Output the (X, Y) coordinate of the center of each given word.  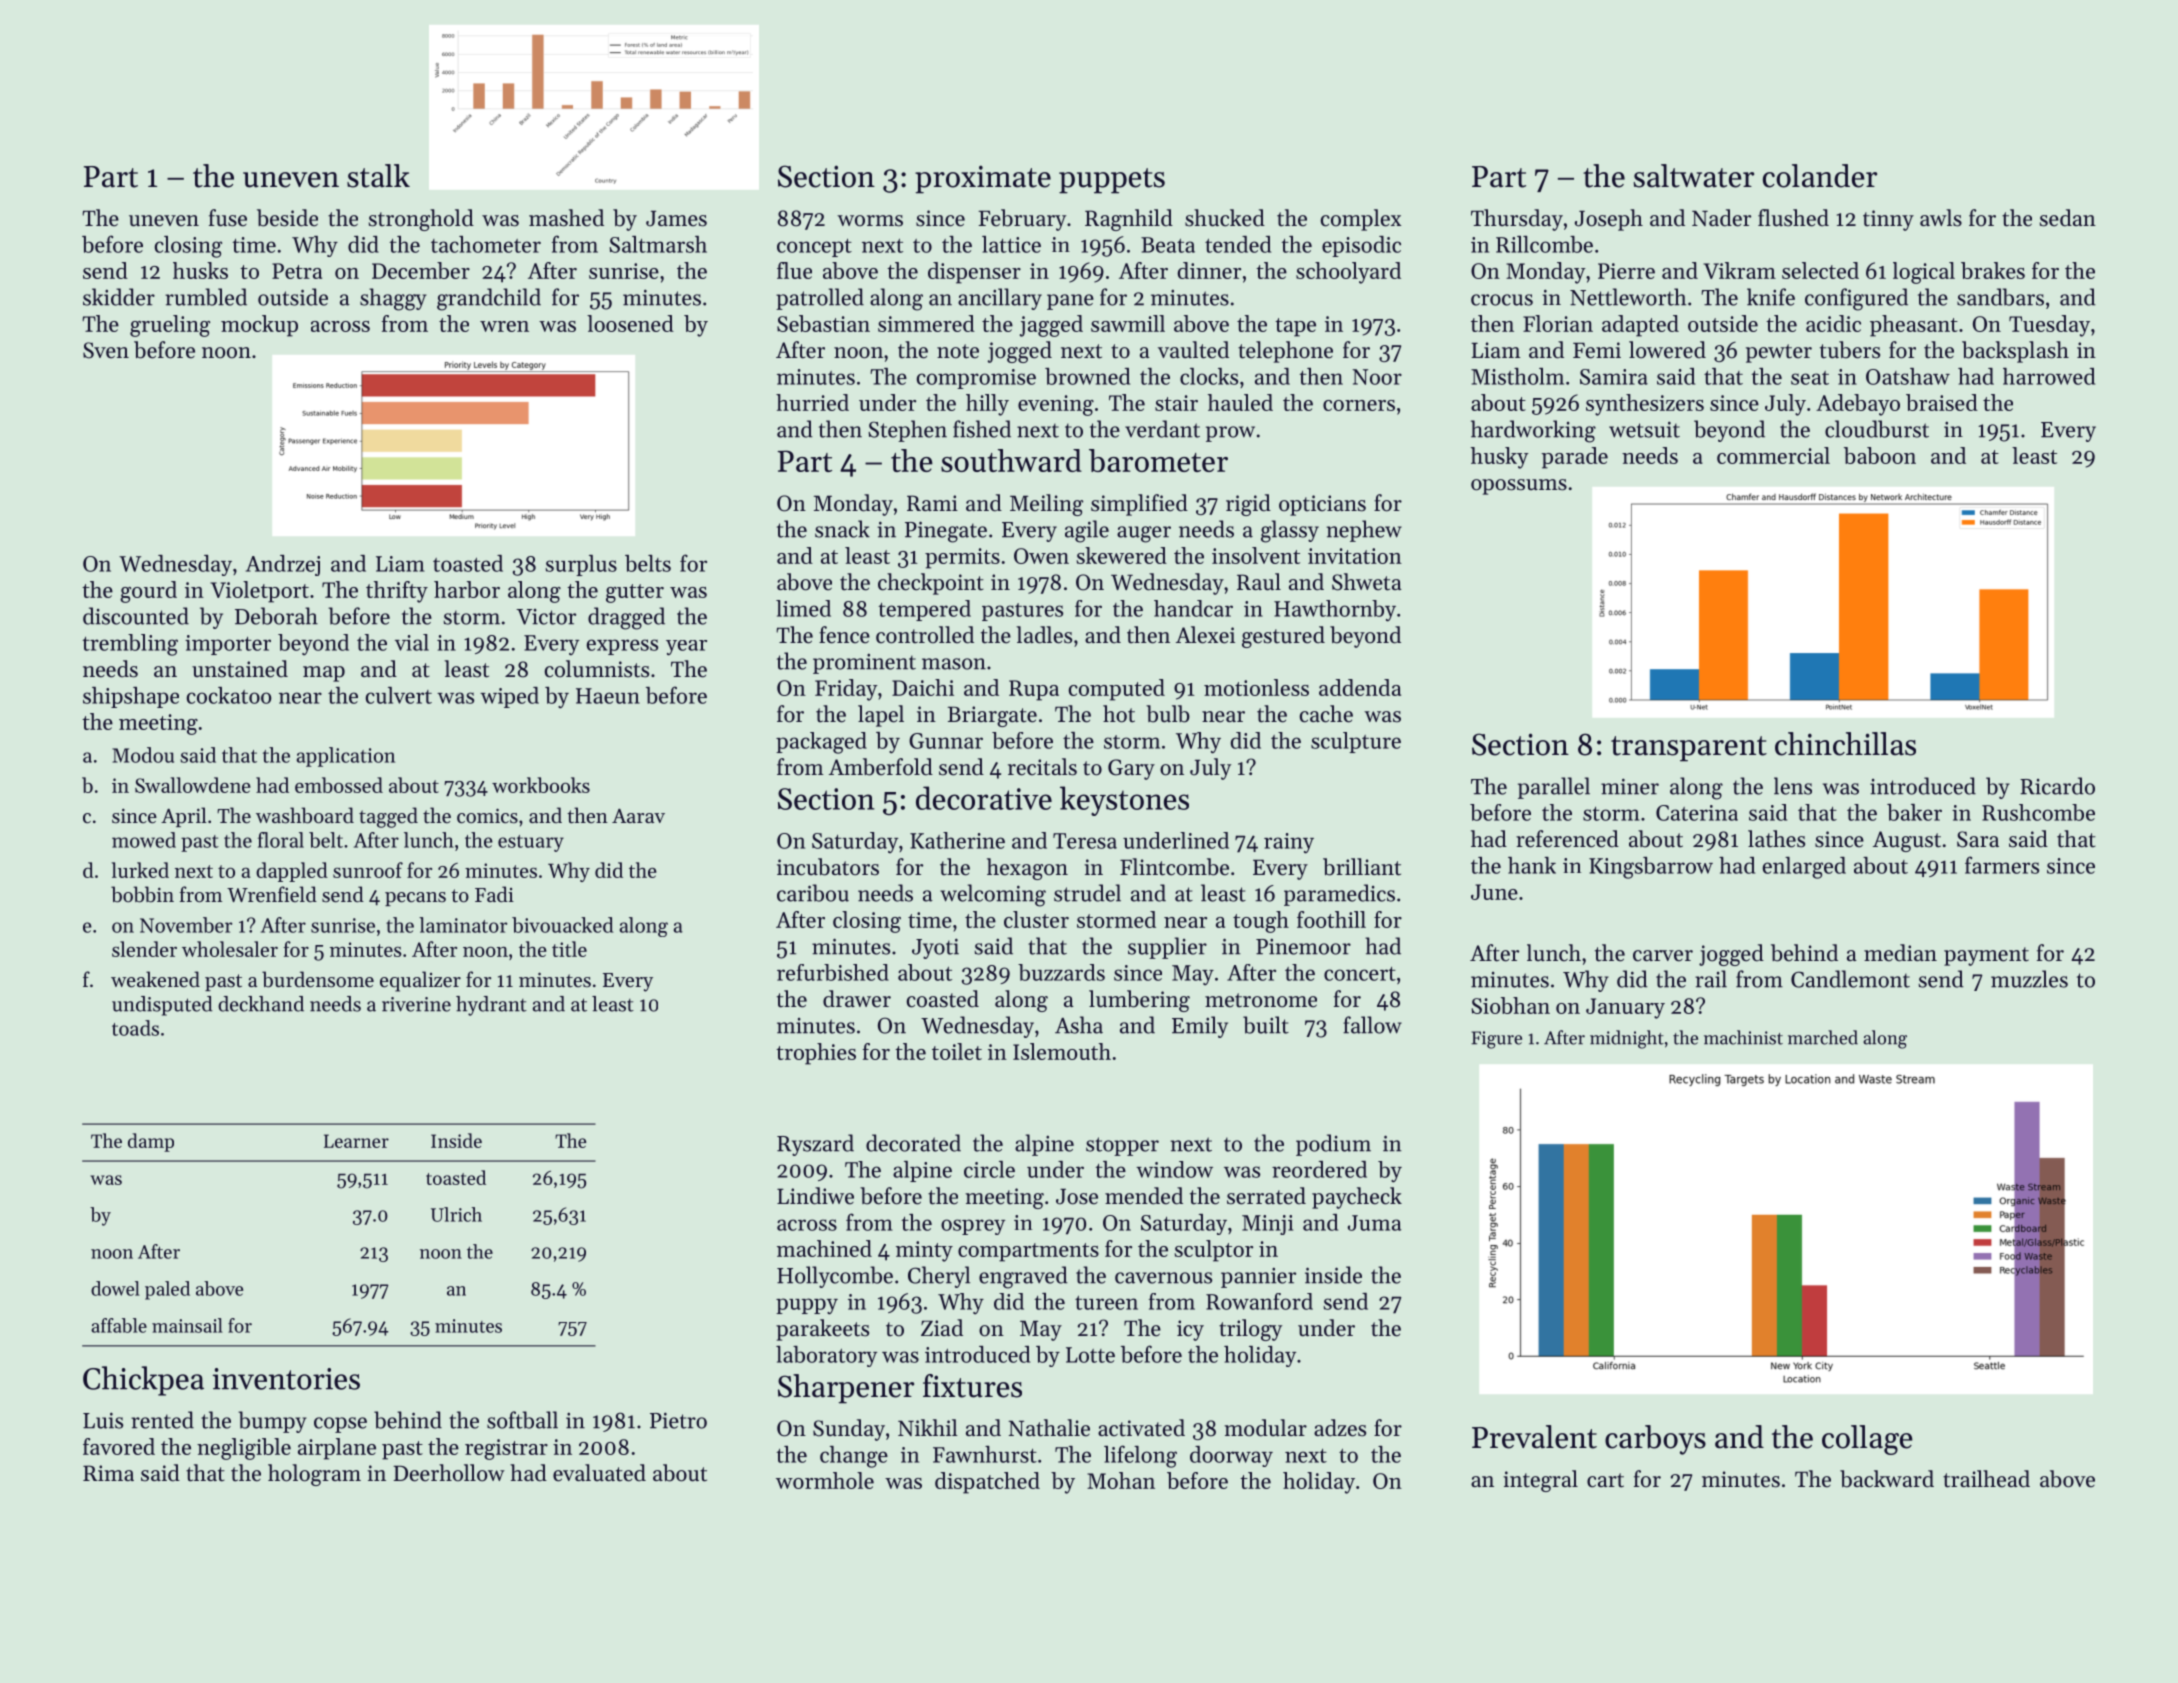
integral (1540, 1481)
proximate (983, 179)
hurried (812, 402)
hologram (314, 1475)
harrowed (2049, 376)
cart (1605, 1480)
